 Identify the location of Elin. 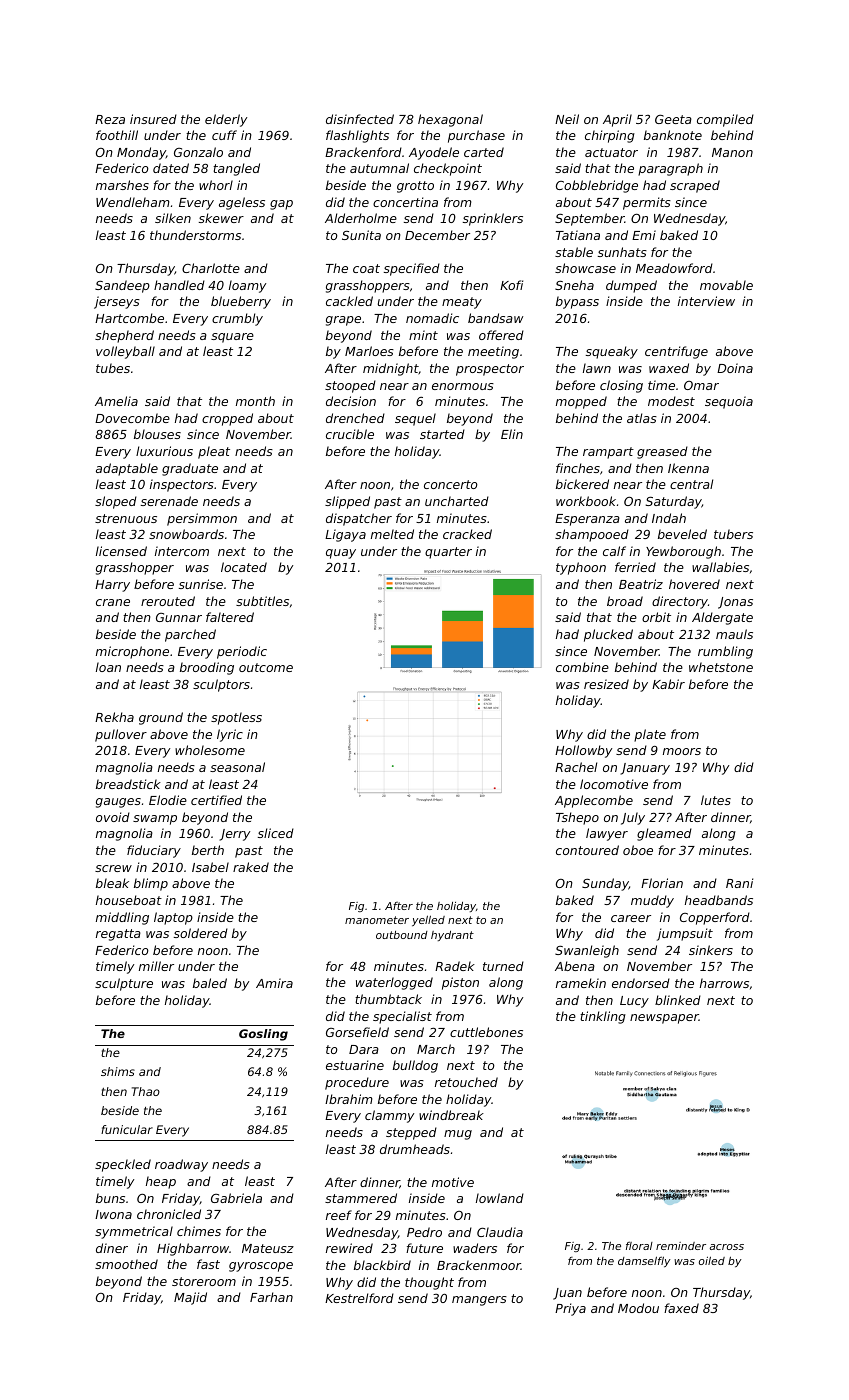
(512, 434).
